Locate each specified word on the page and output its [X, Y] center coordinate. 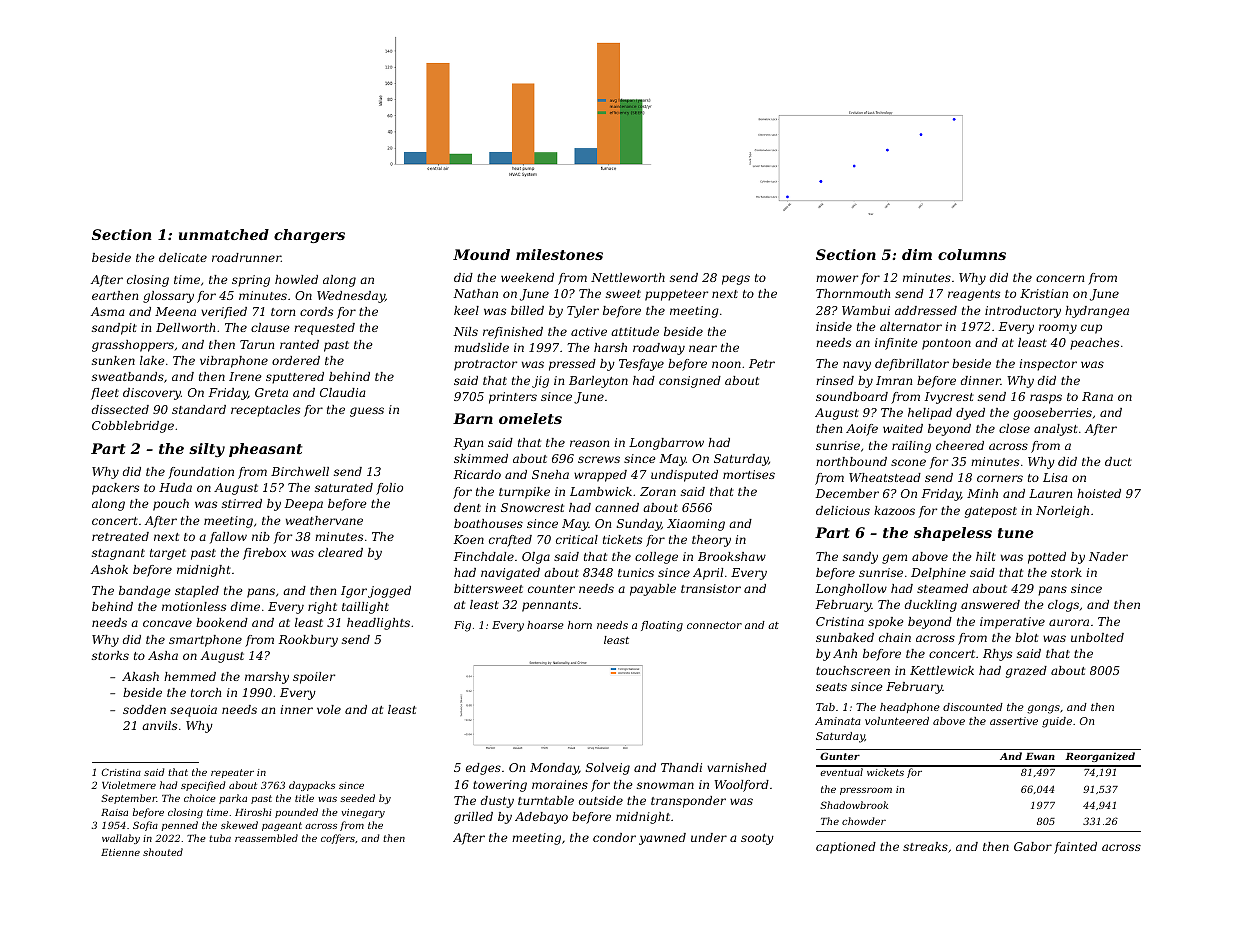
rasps [1046, 399]
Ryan [468, 444]
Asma [107, 311]
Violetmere [129, 785]
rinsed [835, 380]
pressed [572, 365]
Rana [1097, 396]
